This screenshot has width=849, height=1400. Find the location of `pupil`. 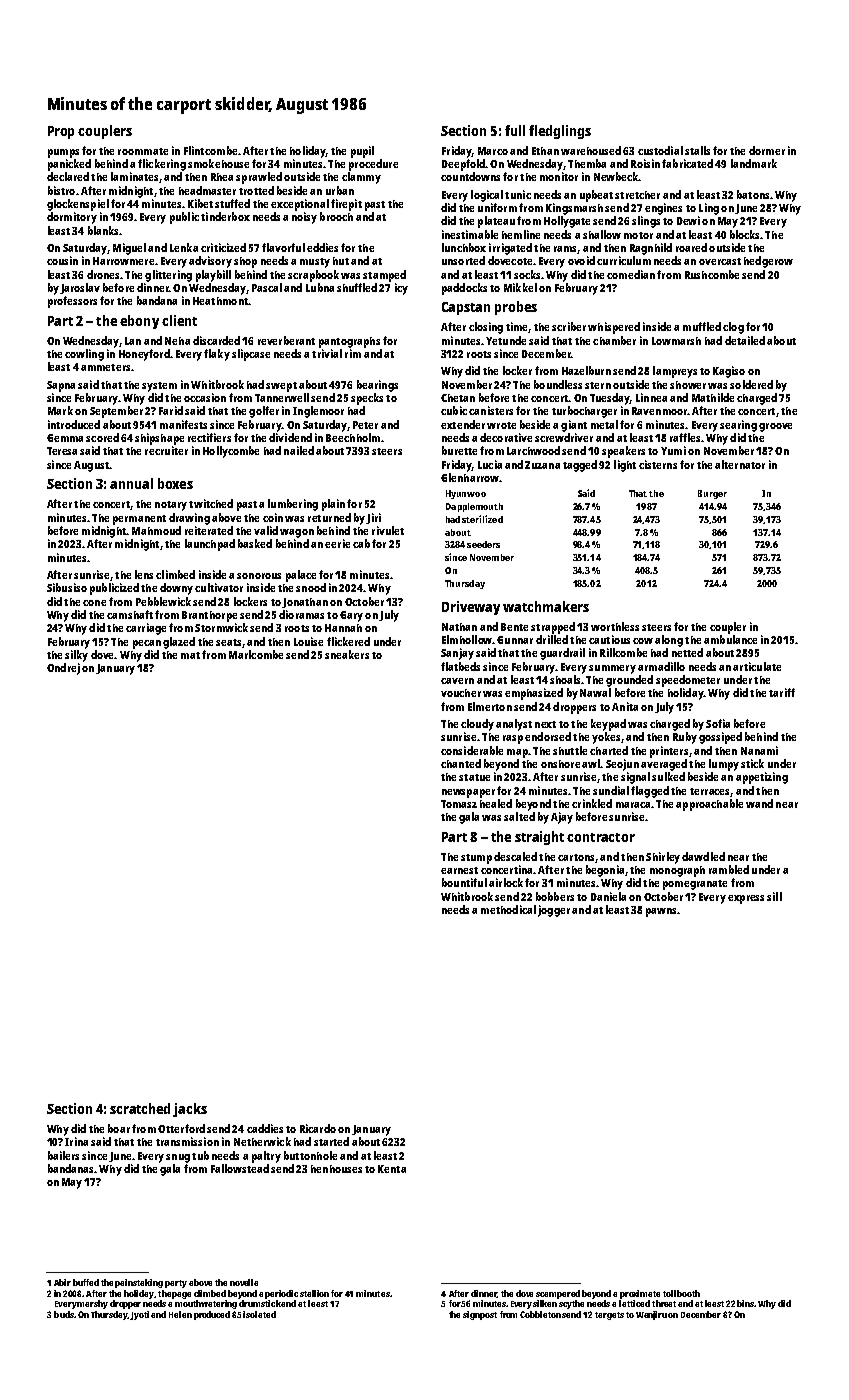

pupil is located at coordinates (362, 152).
